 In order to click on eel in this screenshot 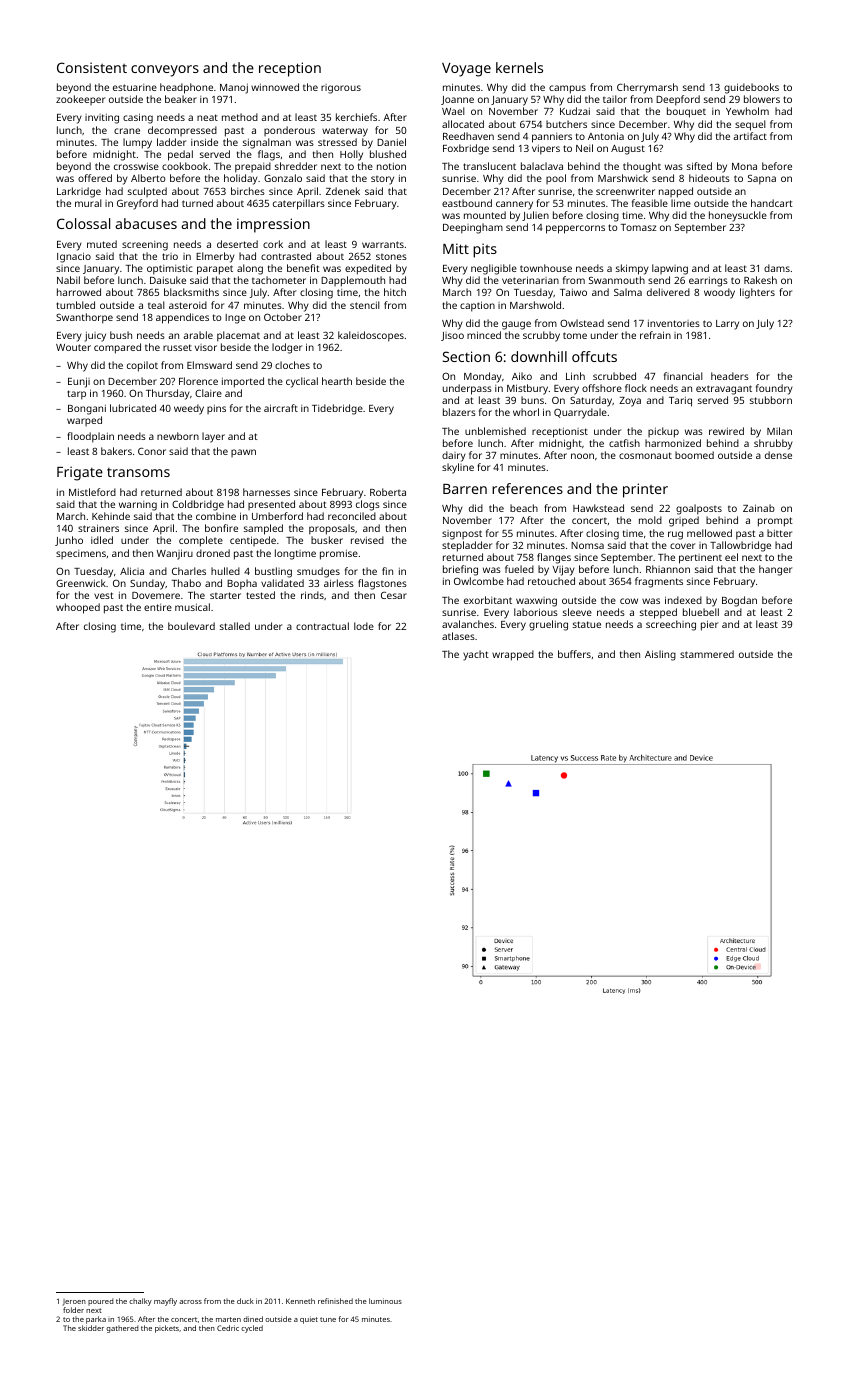, I will do `click(731, 557)`.
